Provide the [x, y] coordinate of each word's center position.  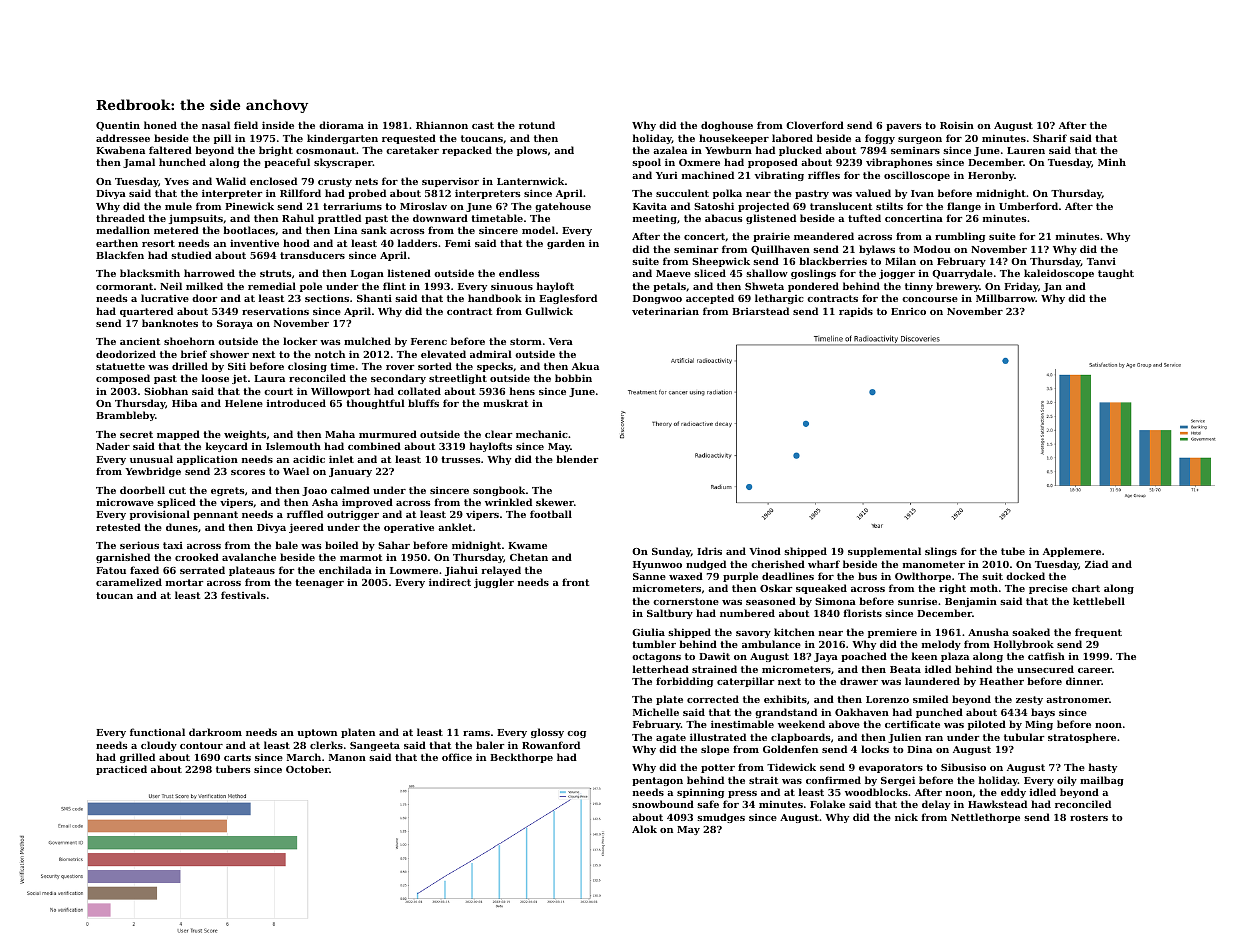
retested [118, 527]
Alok [644, 829]
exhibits [785, 699]
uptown [317, 733]
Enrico [908, 311]
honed [160, 125]
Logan [367, 274]
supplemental [884, 552]
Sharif [1050, 138]
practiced [121, 770]
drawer [859, 681]
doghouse [727, 126]
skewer [555, 502]
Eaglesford [568, 299]
